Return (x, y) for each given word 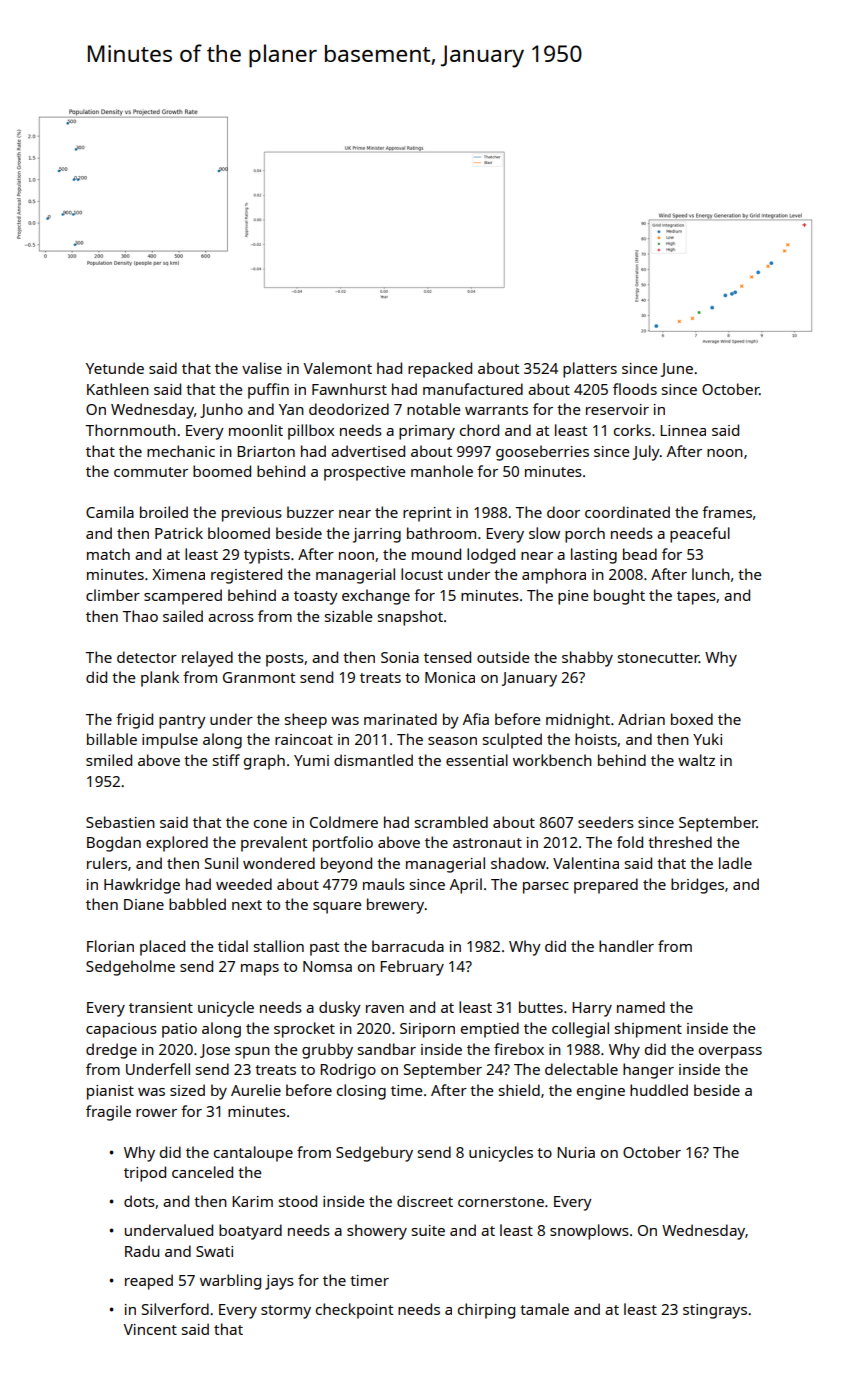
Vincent (150, 1329)
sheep (306, 721)
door (563, 512)
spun (252, 1053)
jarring (377, 535)
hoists (596, 739)
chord (479, 430)
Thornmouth (130, 430)
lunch (711, 574)
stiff (226, 760)
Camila (110, 512)
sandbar (387, 1049)
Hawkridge (142, 886)
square (337, 908)
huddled (659, 1090)
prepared (606, 886)
